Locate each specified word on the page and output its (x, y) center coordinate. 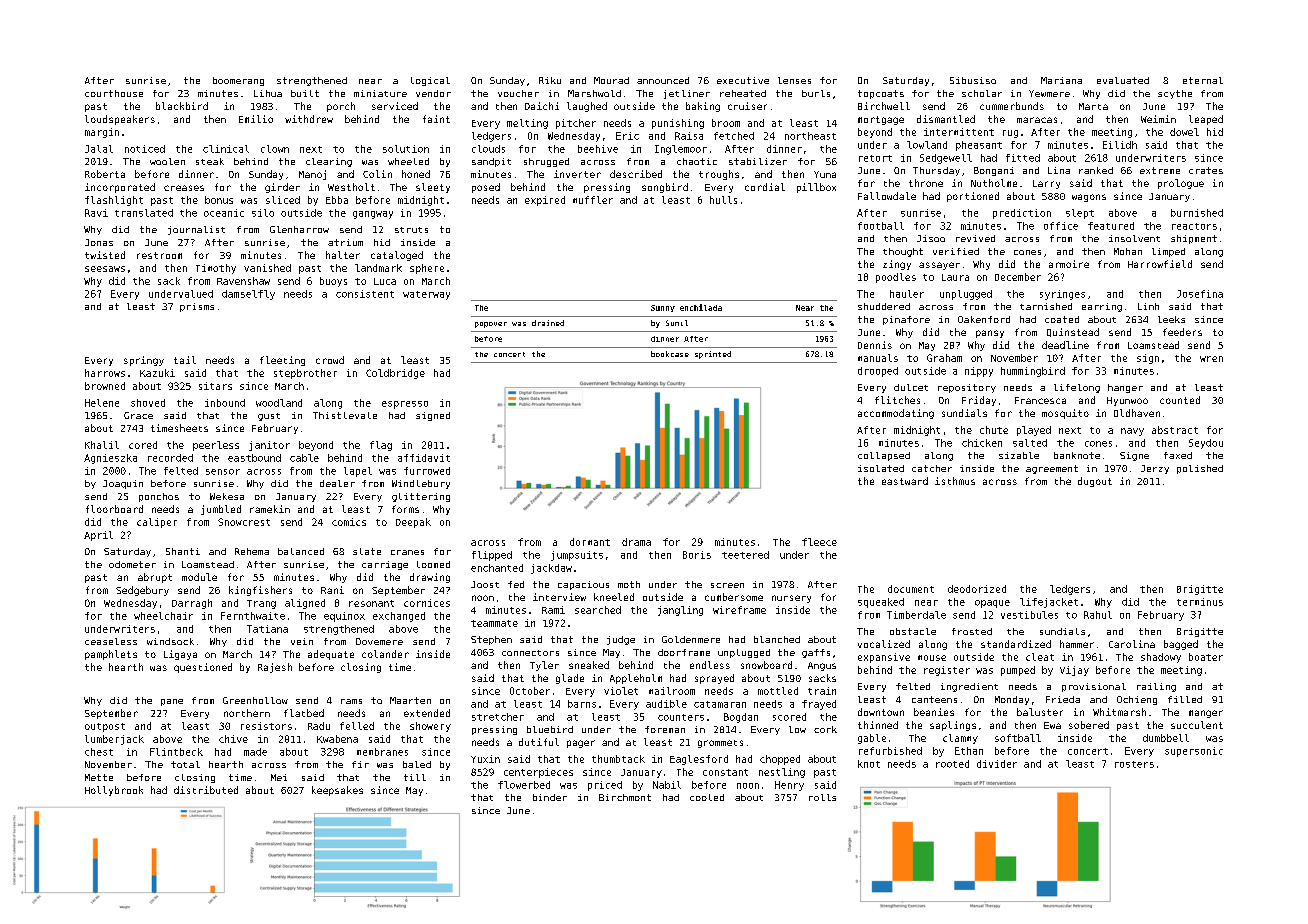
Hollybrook (114, 791)
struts (411, 230)
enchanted (497, 568)
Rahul (1098, 615)
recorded (170, 458)
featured (1111, 226)
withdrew (309, 119)
